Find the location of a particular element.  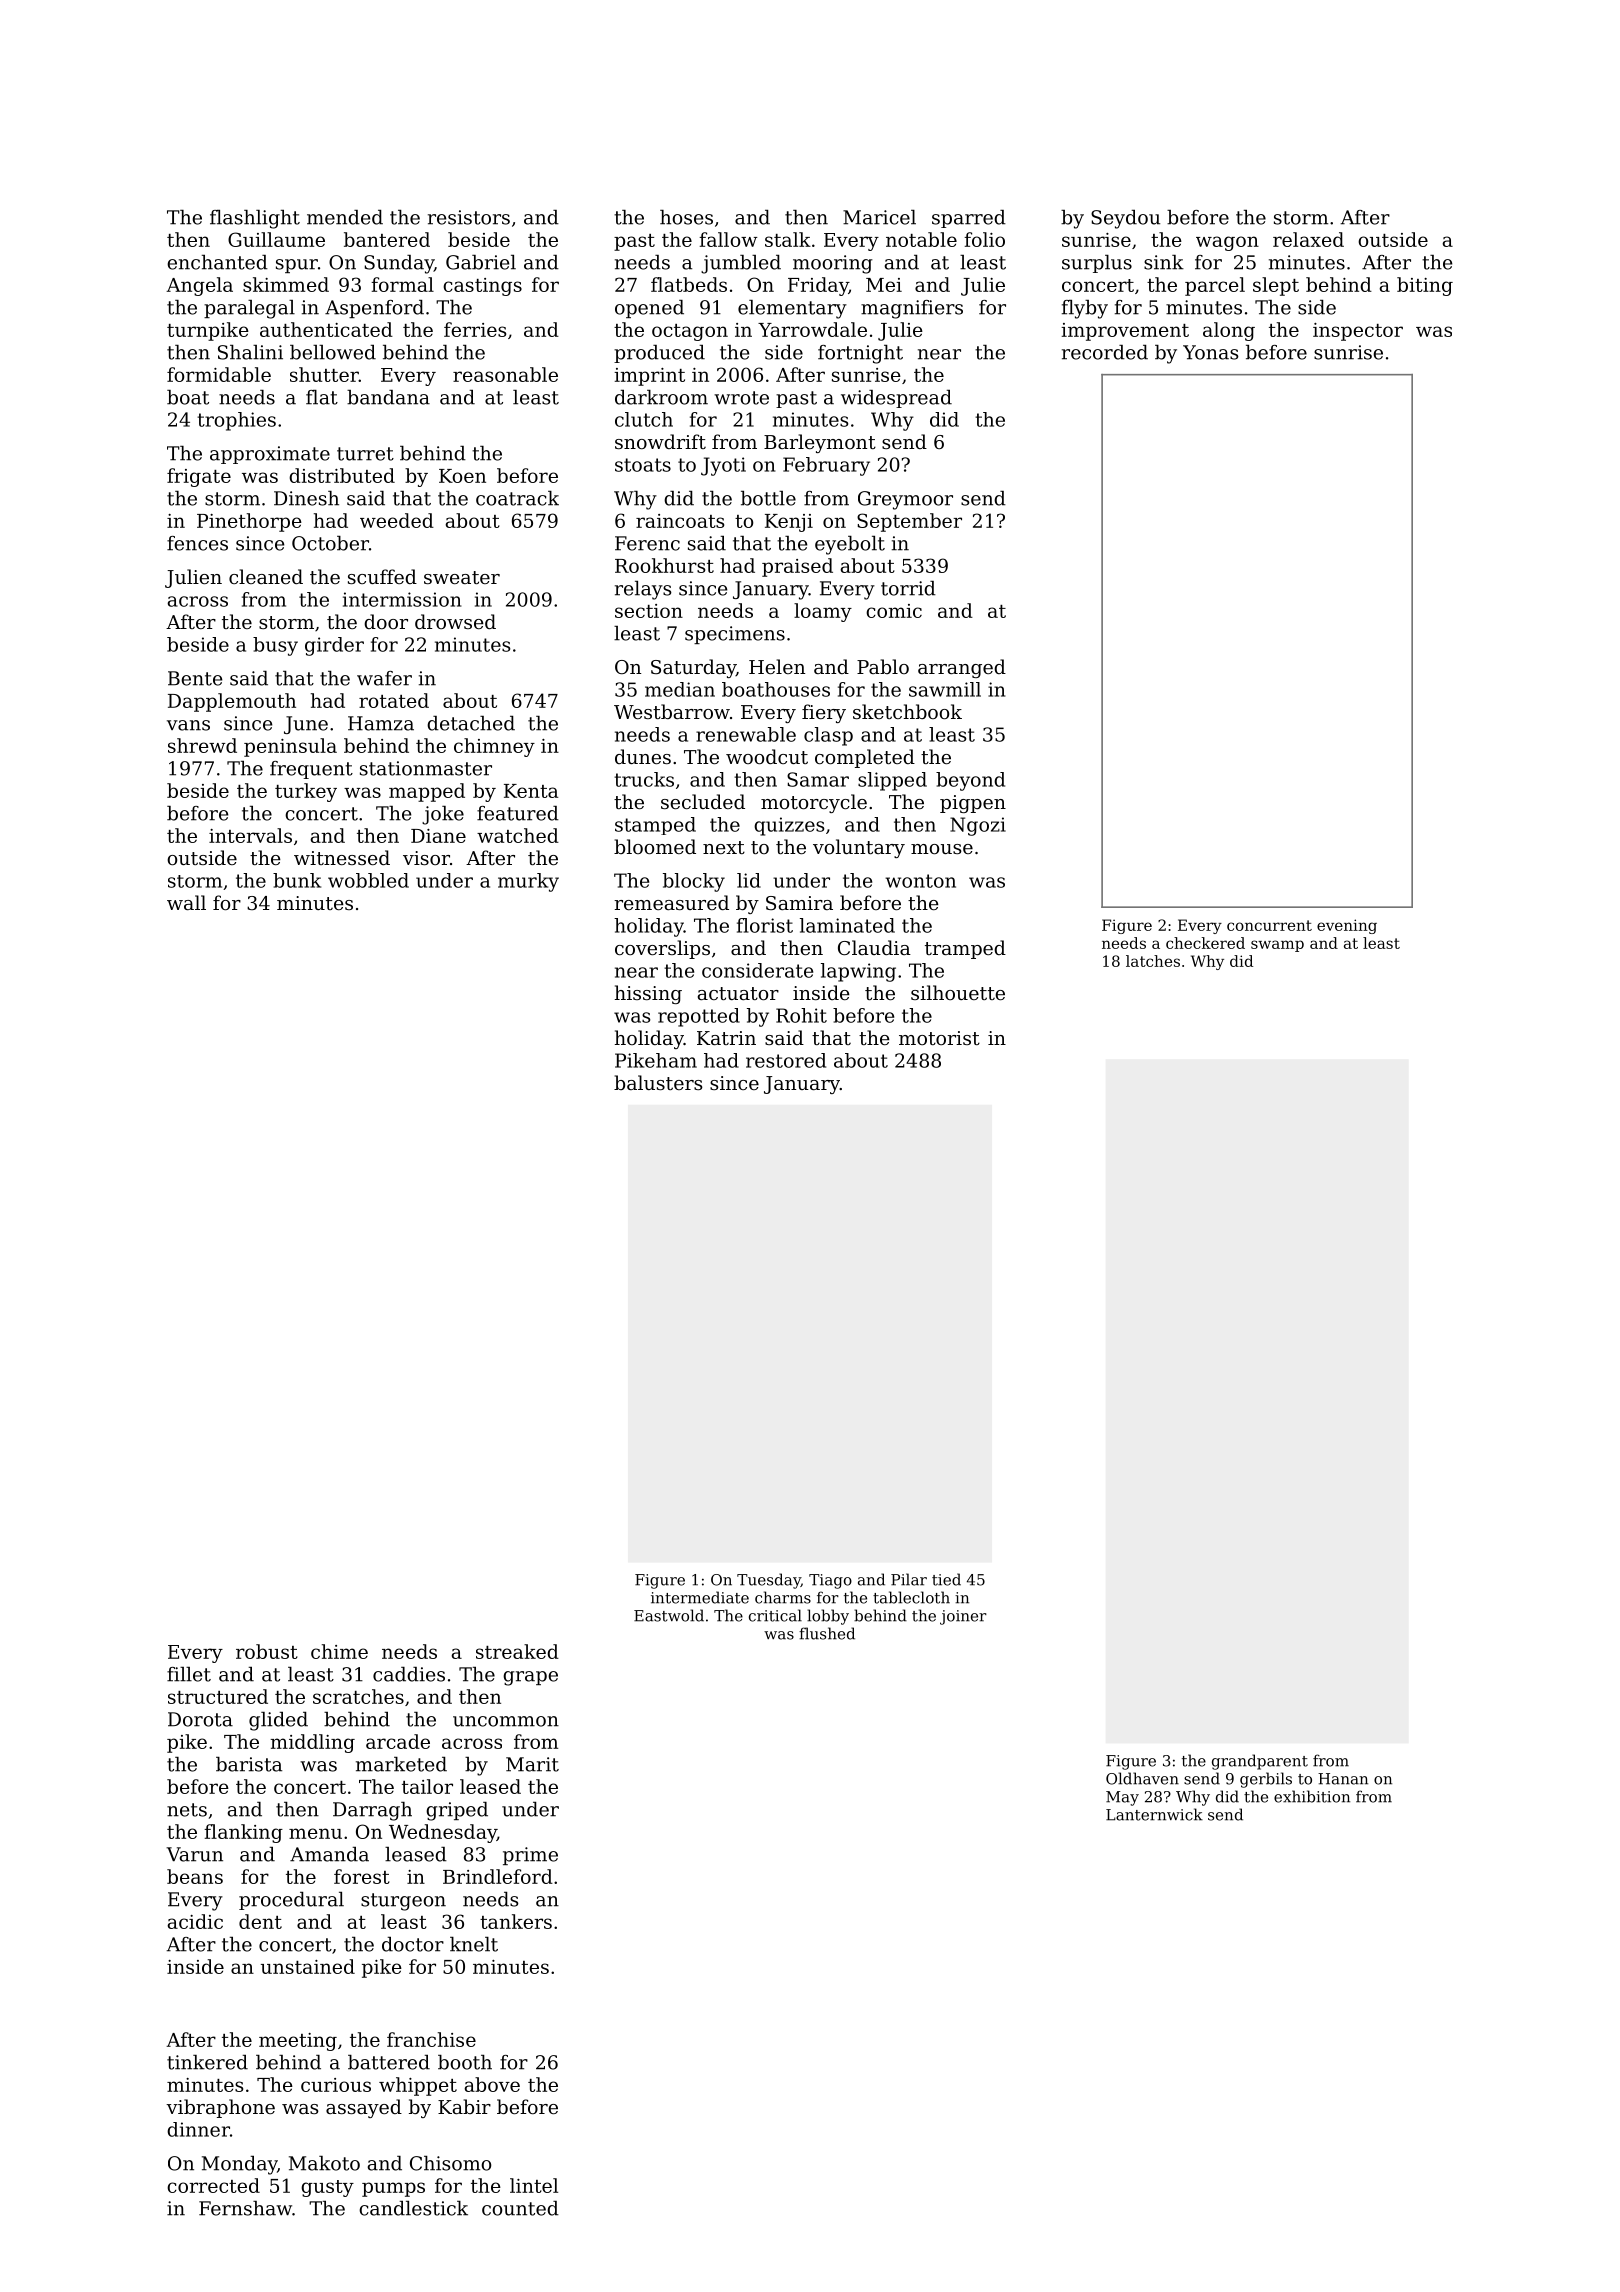

robust is located at coordinates (267, 1651).
